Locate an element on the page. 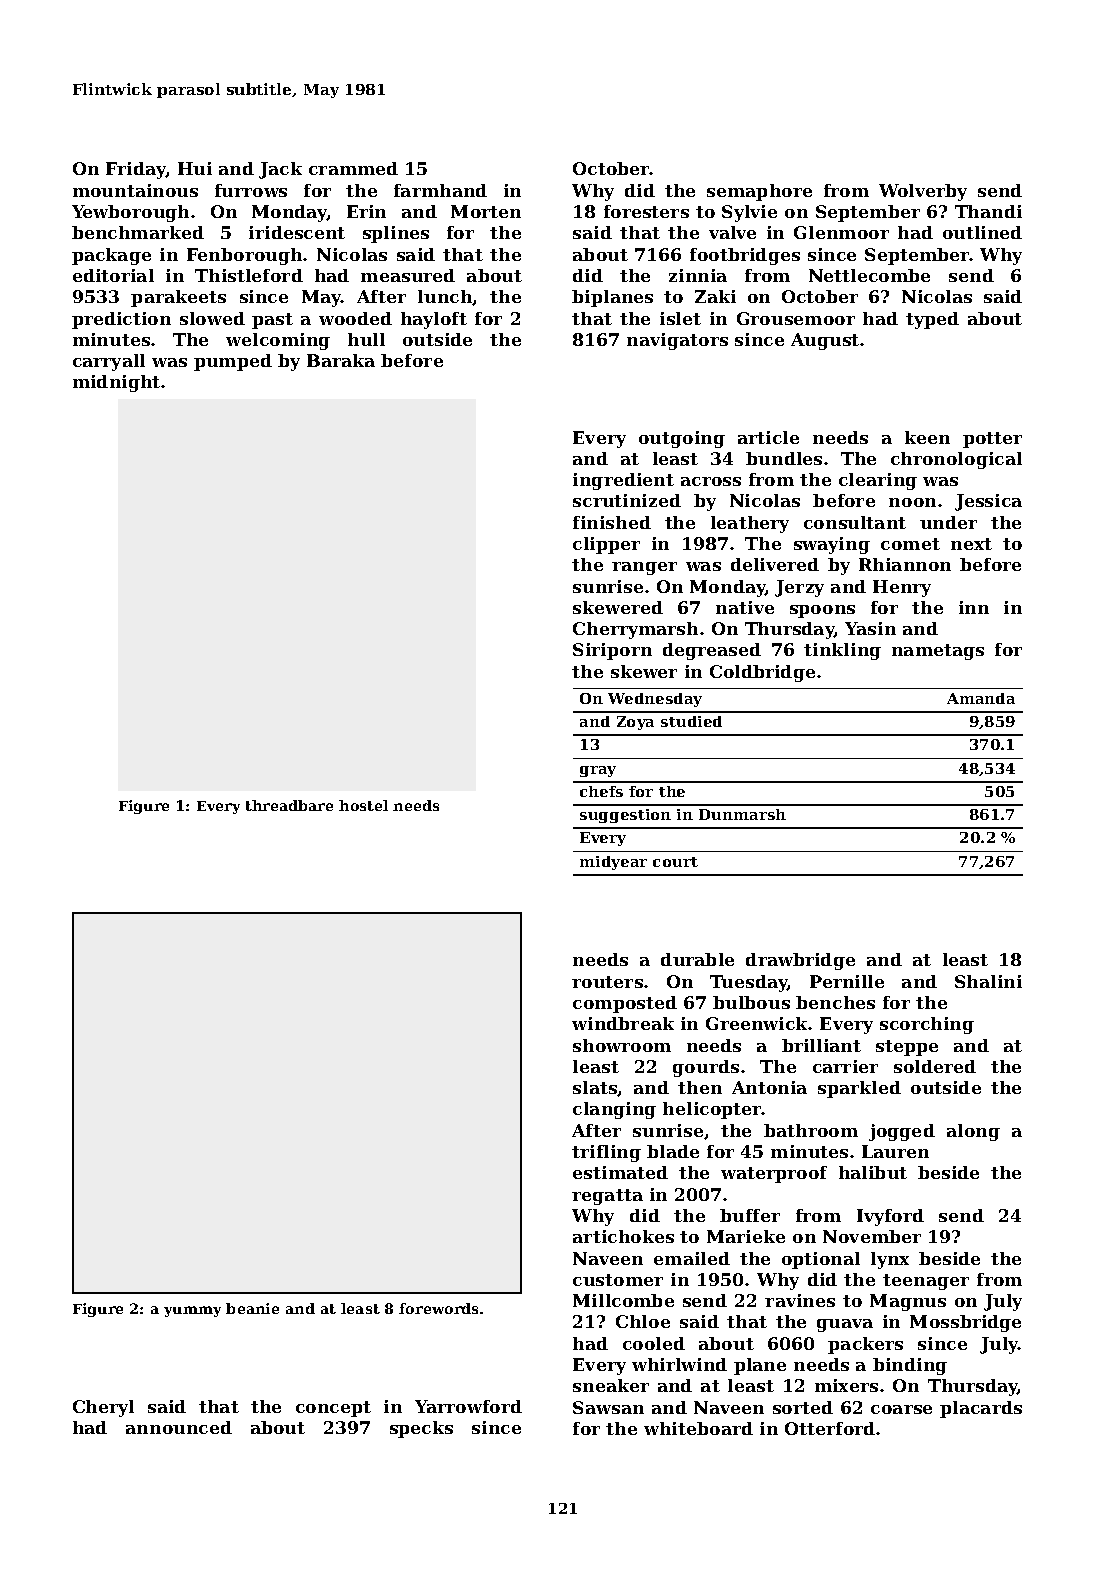 The height and width of the page is (1586, 1095). Shalini is located at coordinates (988, 981).
